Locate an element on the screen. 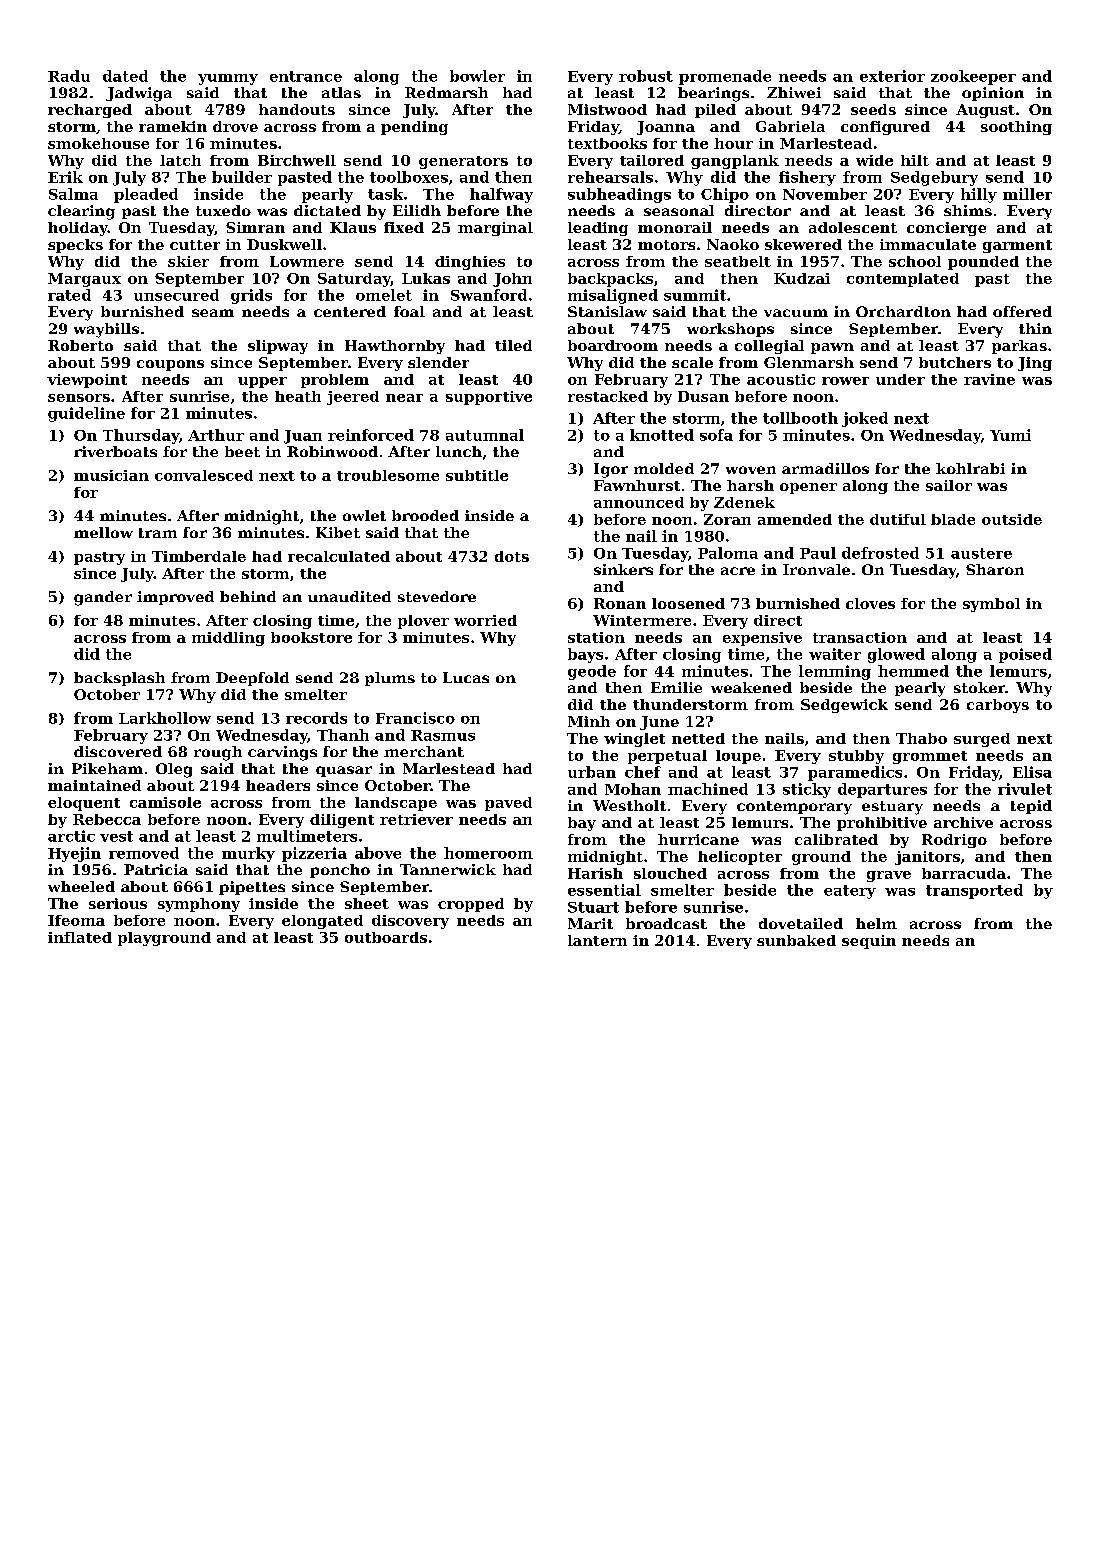 This screenshot has height=1556, width=1100. behind is located at coordinates (248, 596).
